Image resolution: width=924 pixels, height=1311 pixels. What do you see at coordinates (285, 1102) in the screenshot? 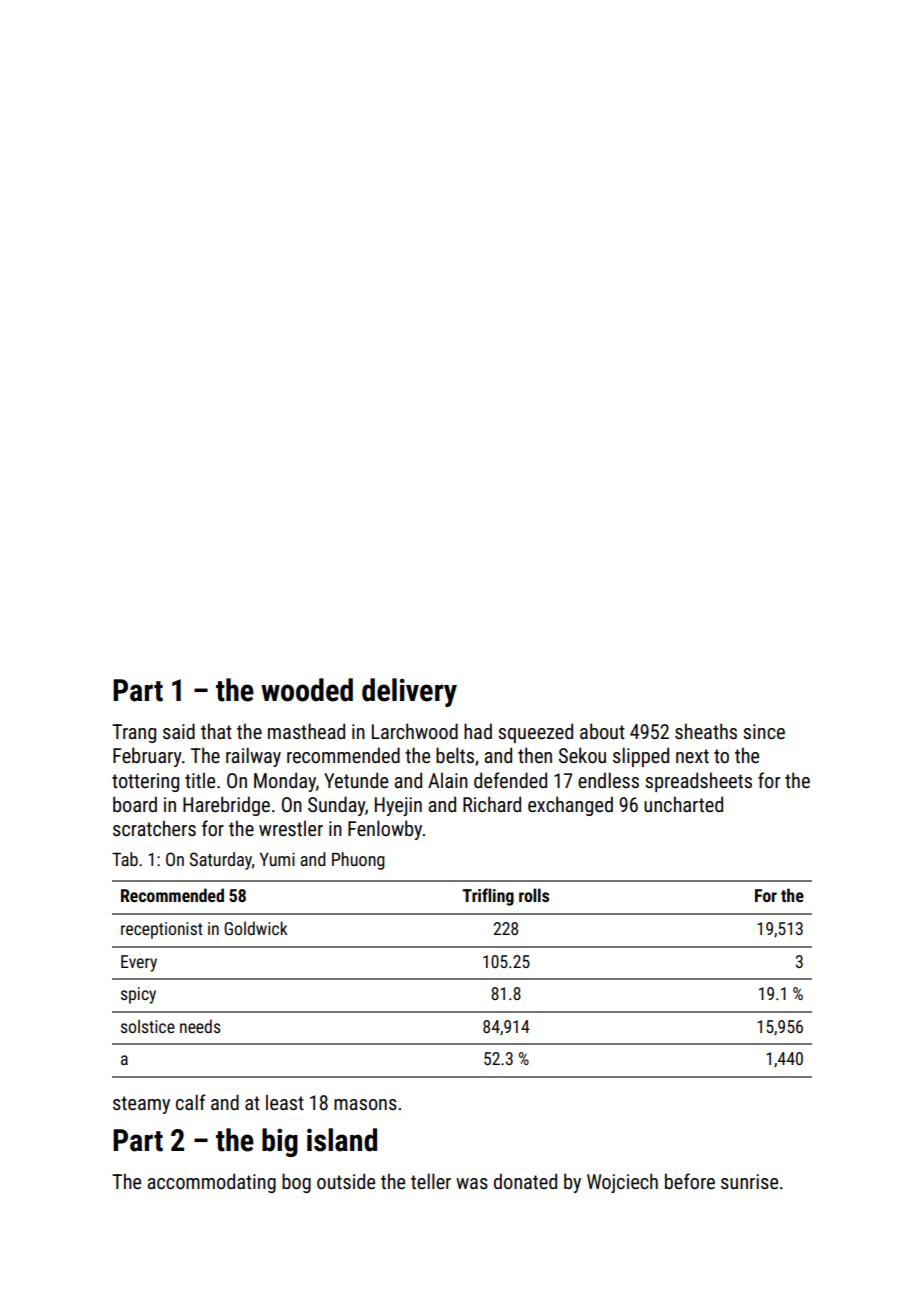
I see `least` at bounding box center [285, 1102].
